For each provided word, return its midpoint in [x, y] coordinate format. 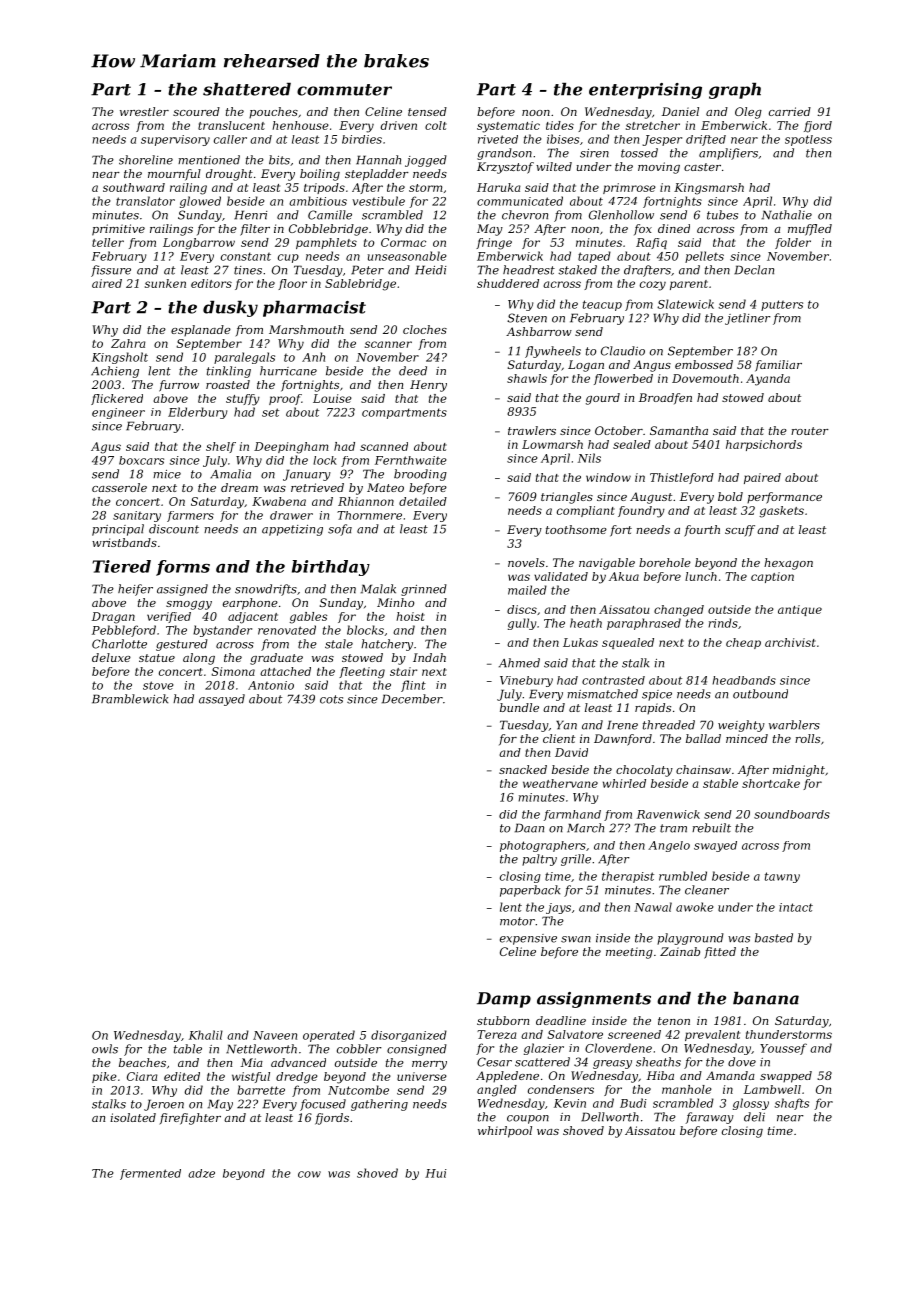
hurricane [288, 371]
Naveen [275, 1035]
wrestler [144, 111]
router [810, 431]
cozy [653, 286]
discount [174, 529]
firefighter [190, 1119]
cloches [425, 329]
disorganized [409, 1036]
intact [796, 907]
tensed [427, 111]
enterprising [645, 91]
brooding [420, 475]
